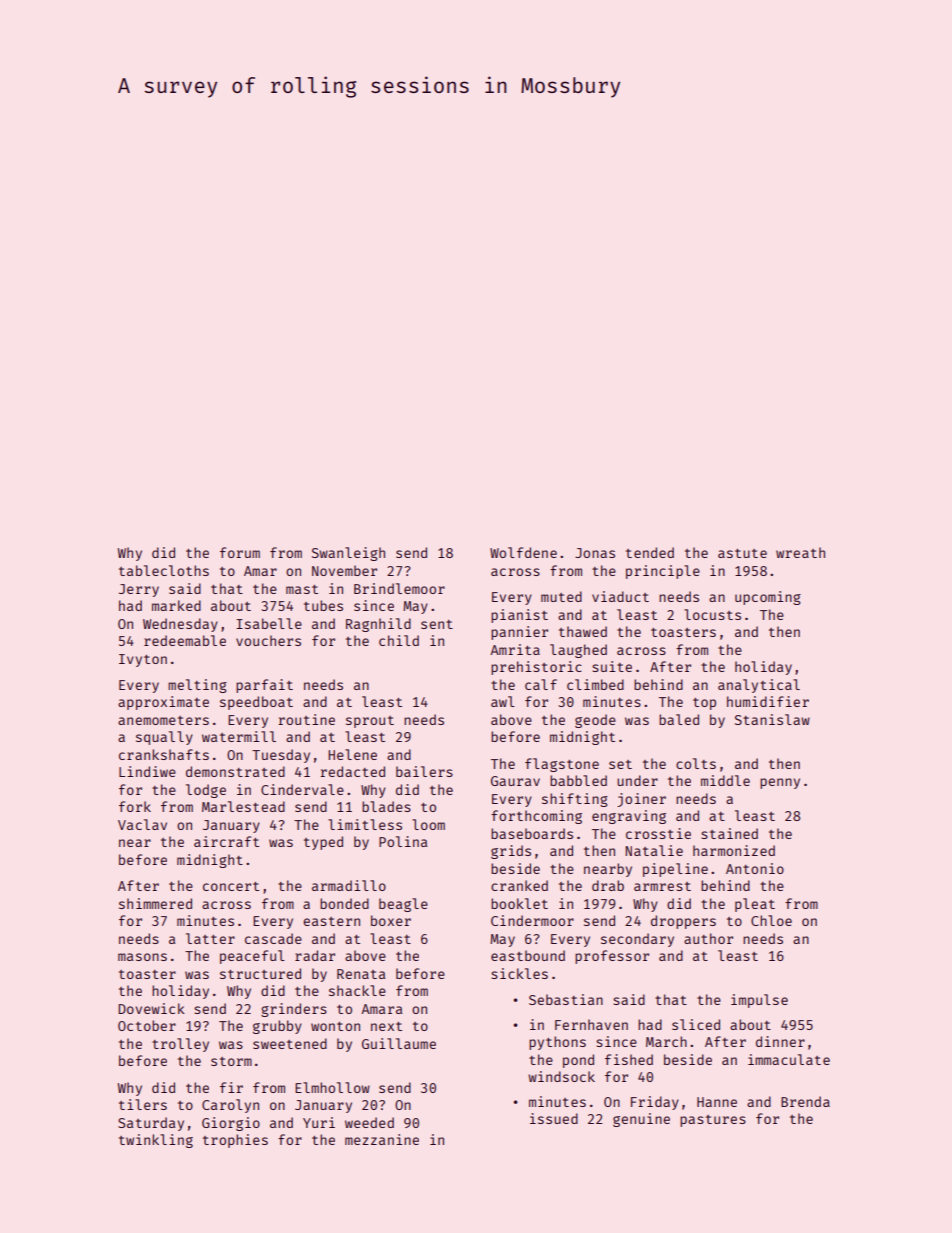 The height and width of the image is (1233, 952). Describe the element at coordinates (256, 703) in the image. I see `speedboat` at that location.
